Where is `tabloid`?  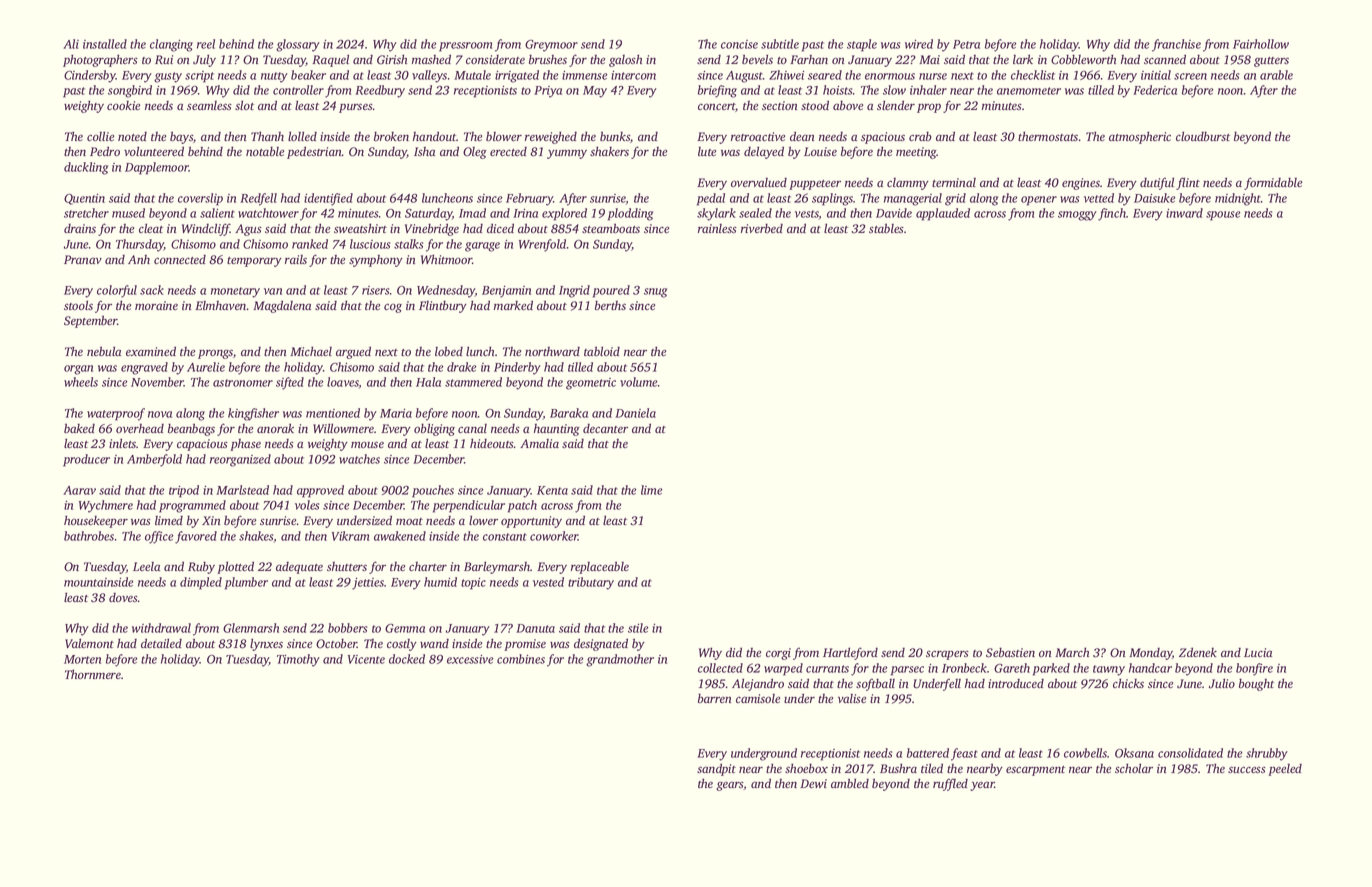
tabloid is located at coordinates (602, 351).
